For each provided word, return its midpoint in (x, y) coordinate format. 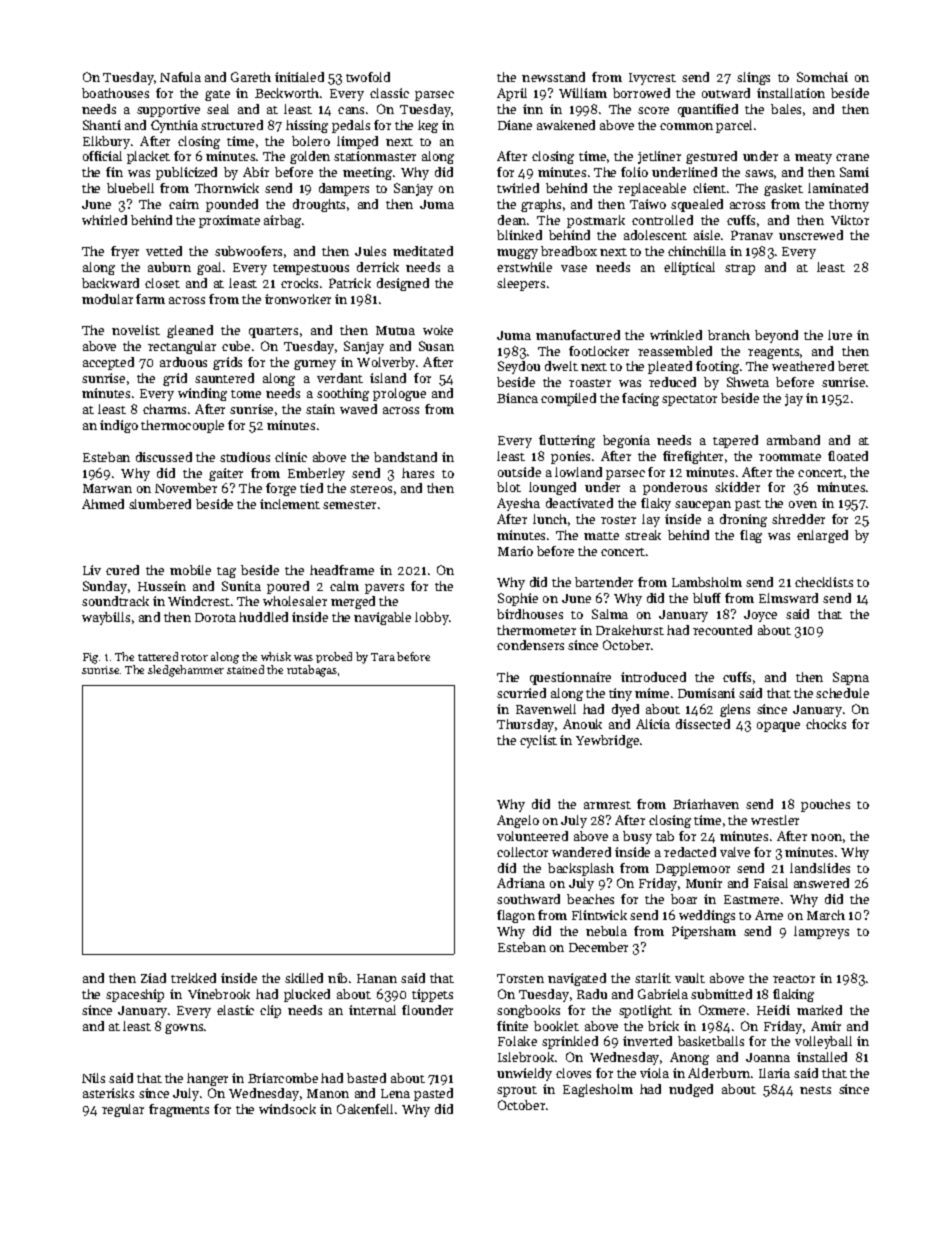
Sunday (105, 587)
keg (428, 126)
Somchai (822, 77)
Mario (515, 551)
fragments (179, 1110)
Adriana (521, 883)
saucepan (703, 506)
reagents (773, 353)
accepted (108, 363)
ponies (570, 457)
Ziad (153, 978)
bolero (311, 141)
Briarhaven (706, 804)
